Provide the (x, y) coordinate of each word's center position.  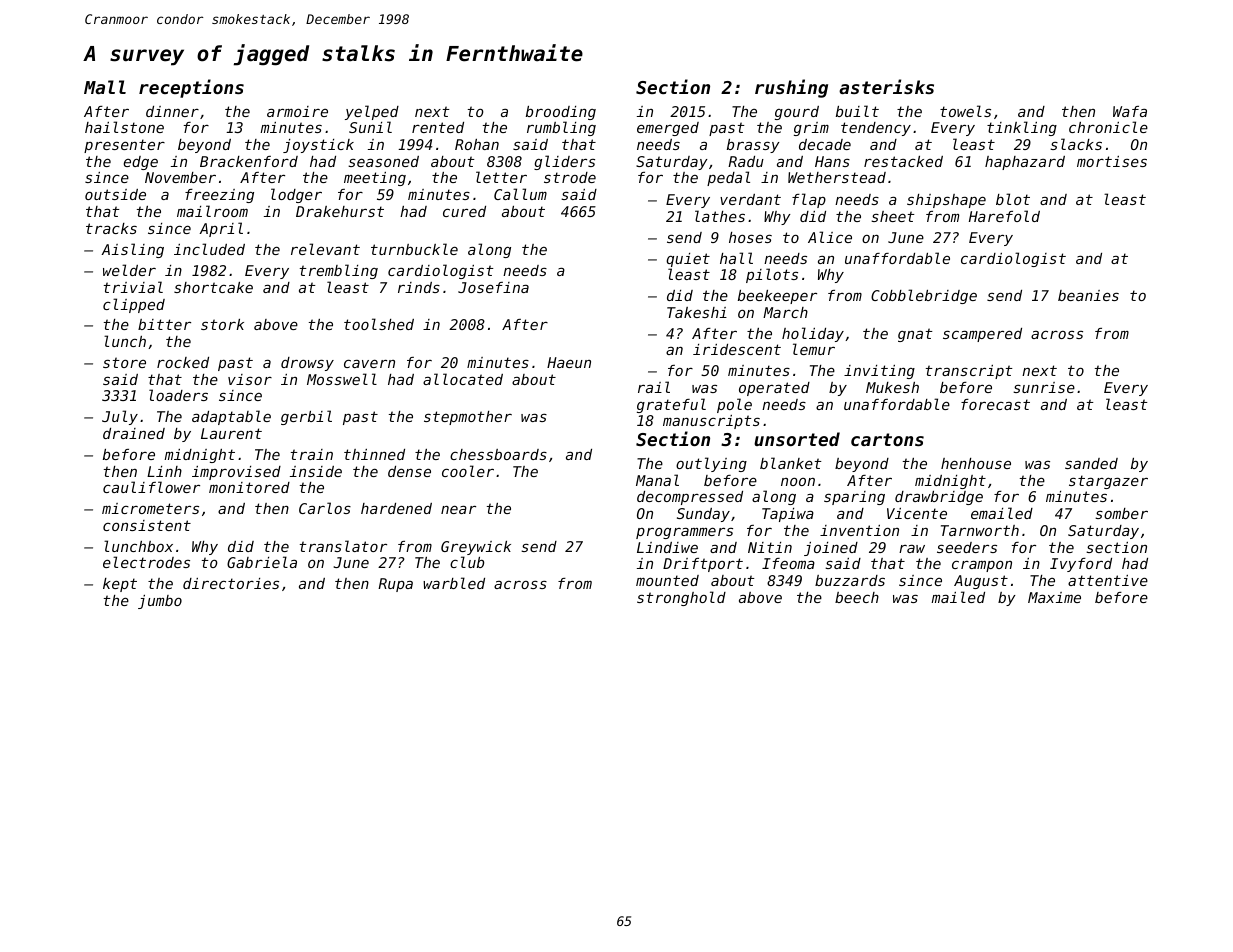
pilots (772, 275)
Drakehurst (340, 211)
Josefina (493, 287)
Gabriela (262, 562)
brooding (561, 113)
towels (965, 111)
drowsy (307, 364)
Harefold (1004, 216)
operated (774, 389)
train (312, 454)
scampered (982, 335)
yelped (372, 112)
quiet (688, 260)
